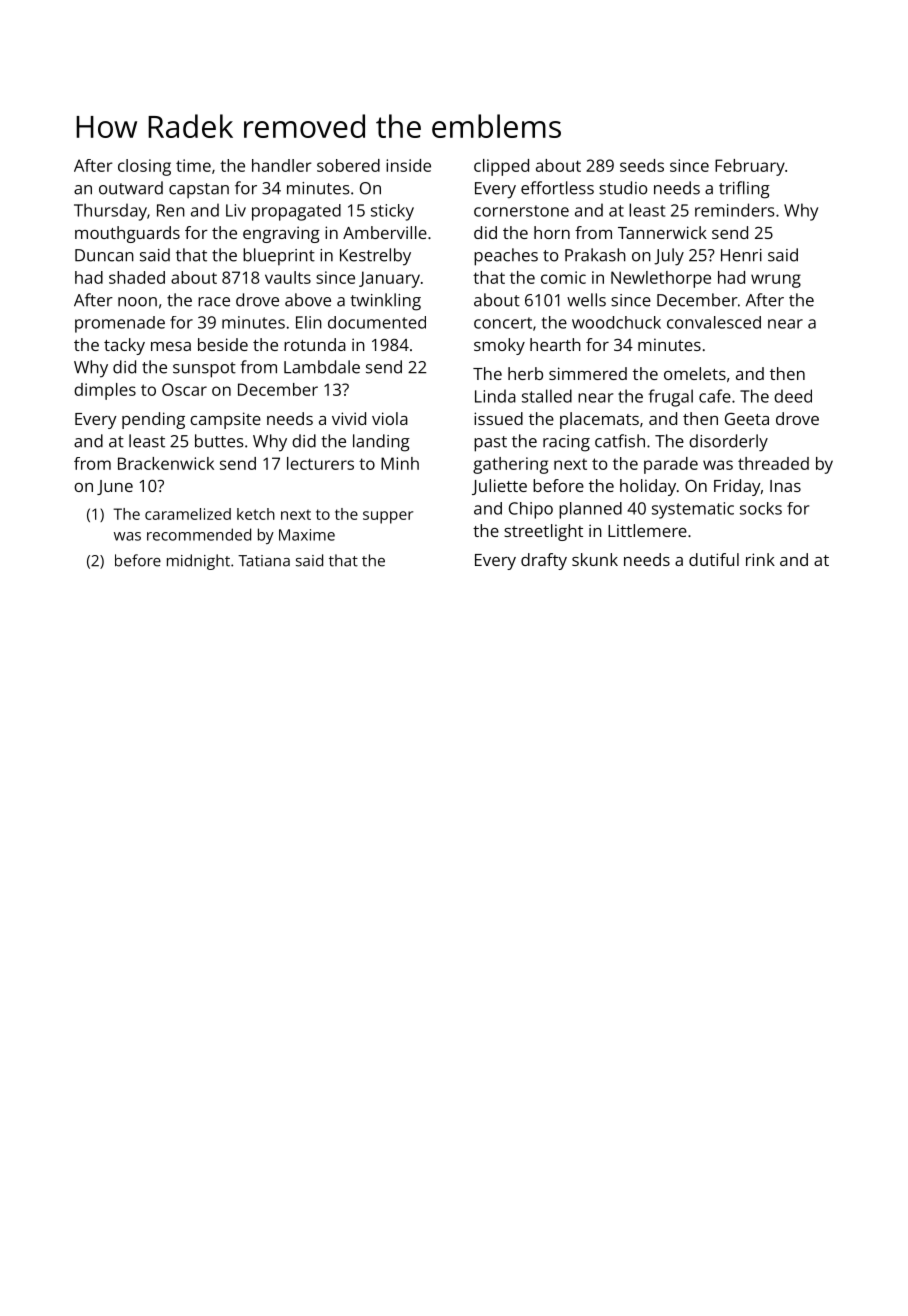 The height and width of the document is (1316, 908). I want to click on simmered, so click(588, 373).
